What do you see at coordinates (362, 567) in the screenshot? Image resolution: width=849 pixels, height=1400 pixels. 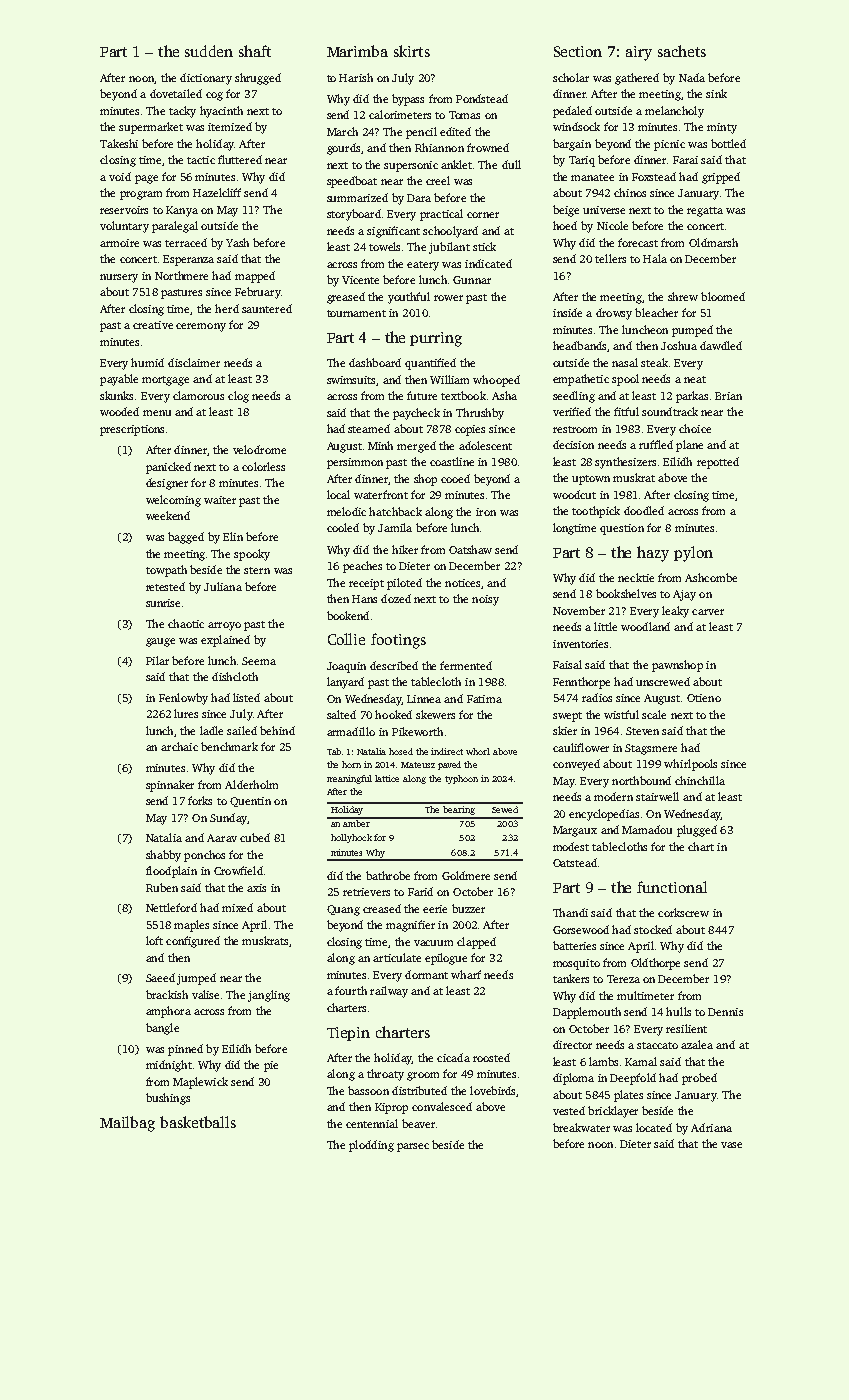 I see `peaches` at bounding box center [362, 567].
